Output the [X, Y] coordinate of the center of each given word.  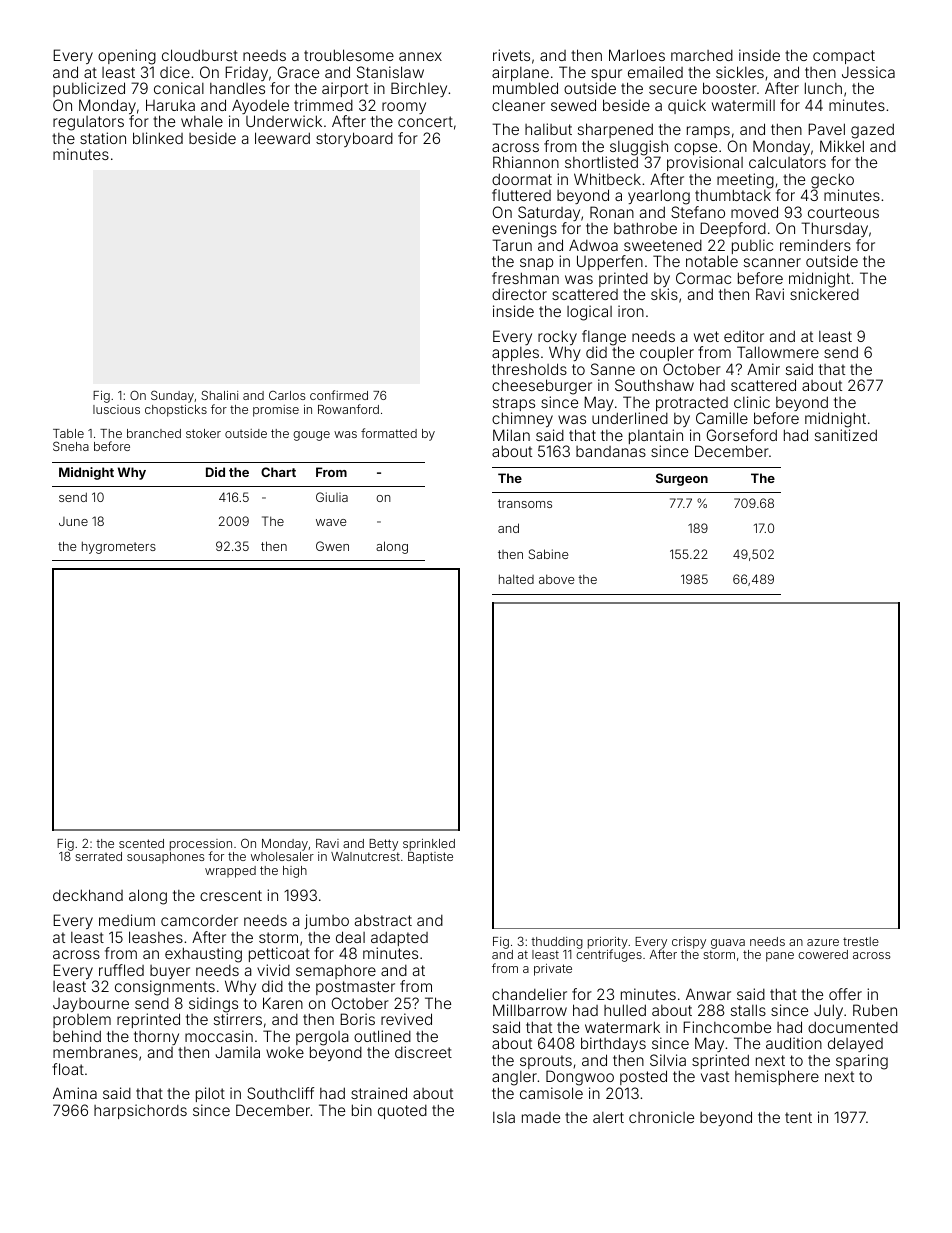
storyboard [354, 139]
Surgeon [682, 479]
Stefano [698, 212]
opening [127, 57]
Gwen [332, 546]
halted [516, 579]
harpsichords [140, 1111]
